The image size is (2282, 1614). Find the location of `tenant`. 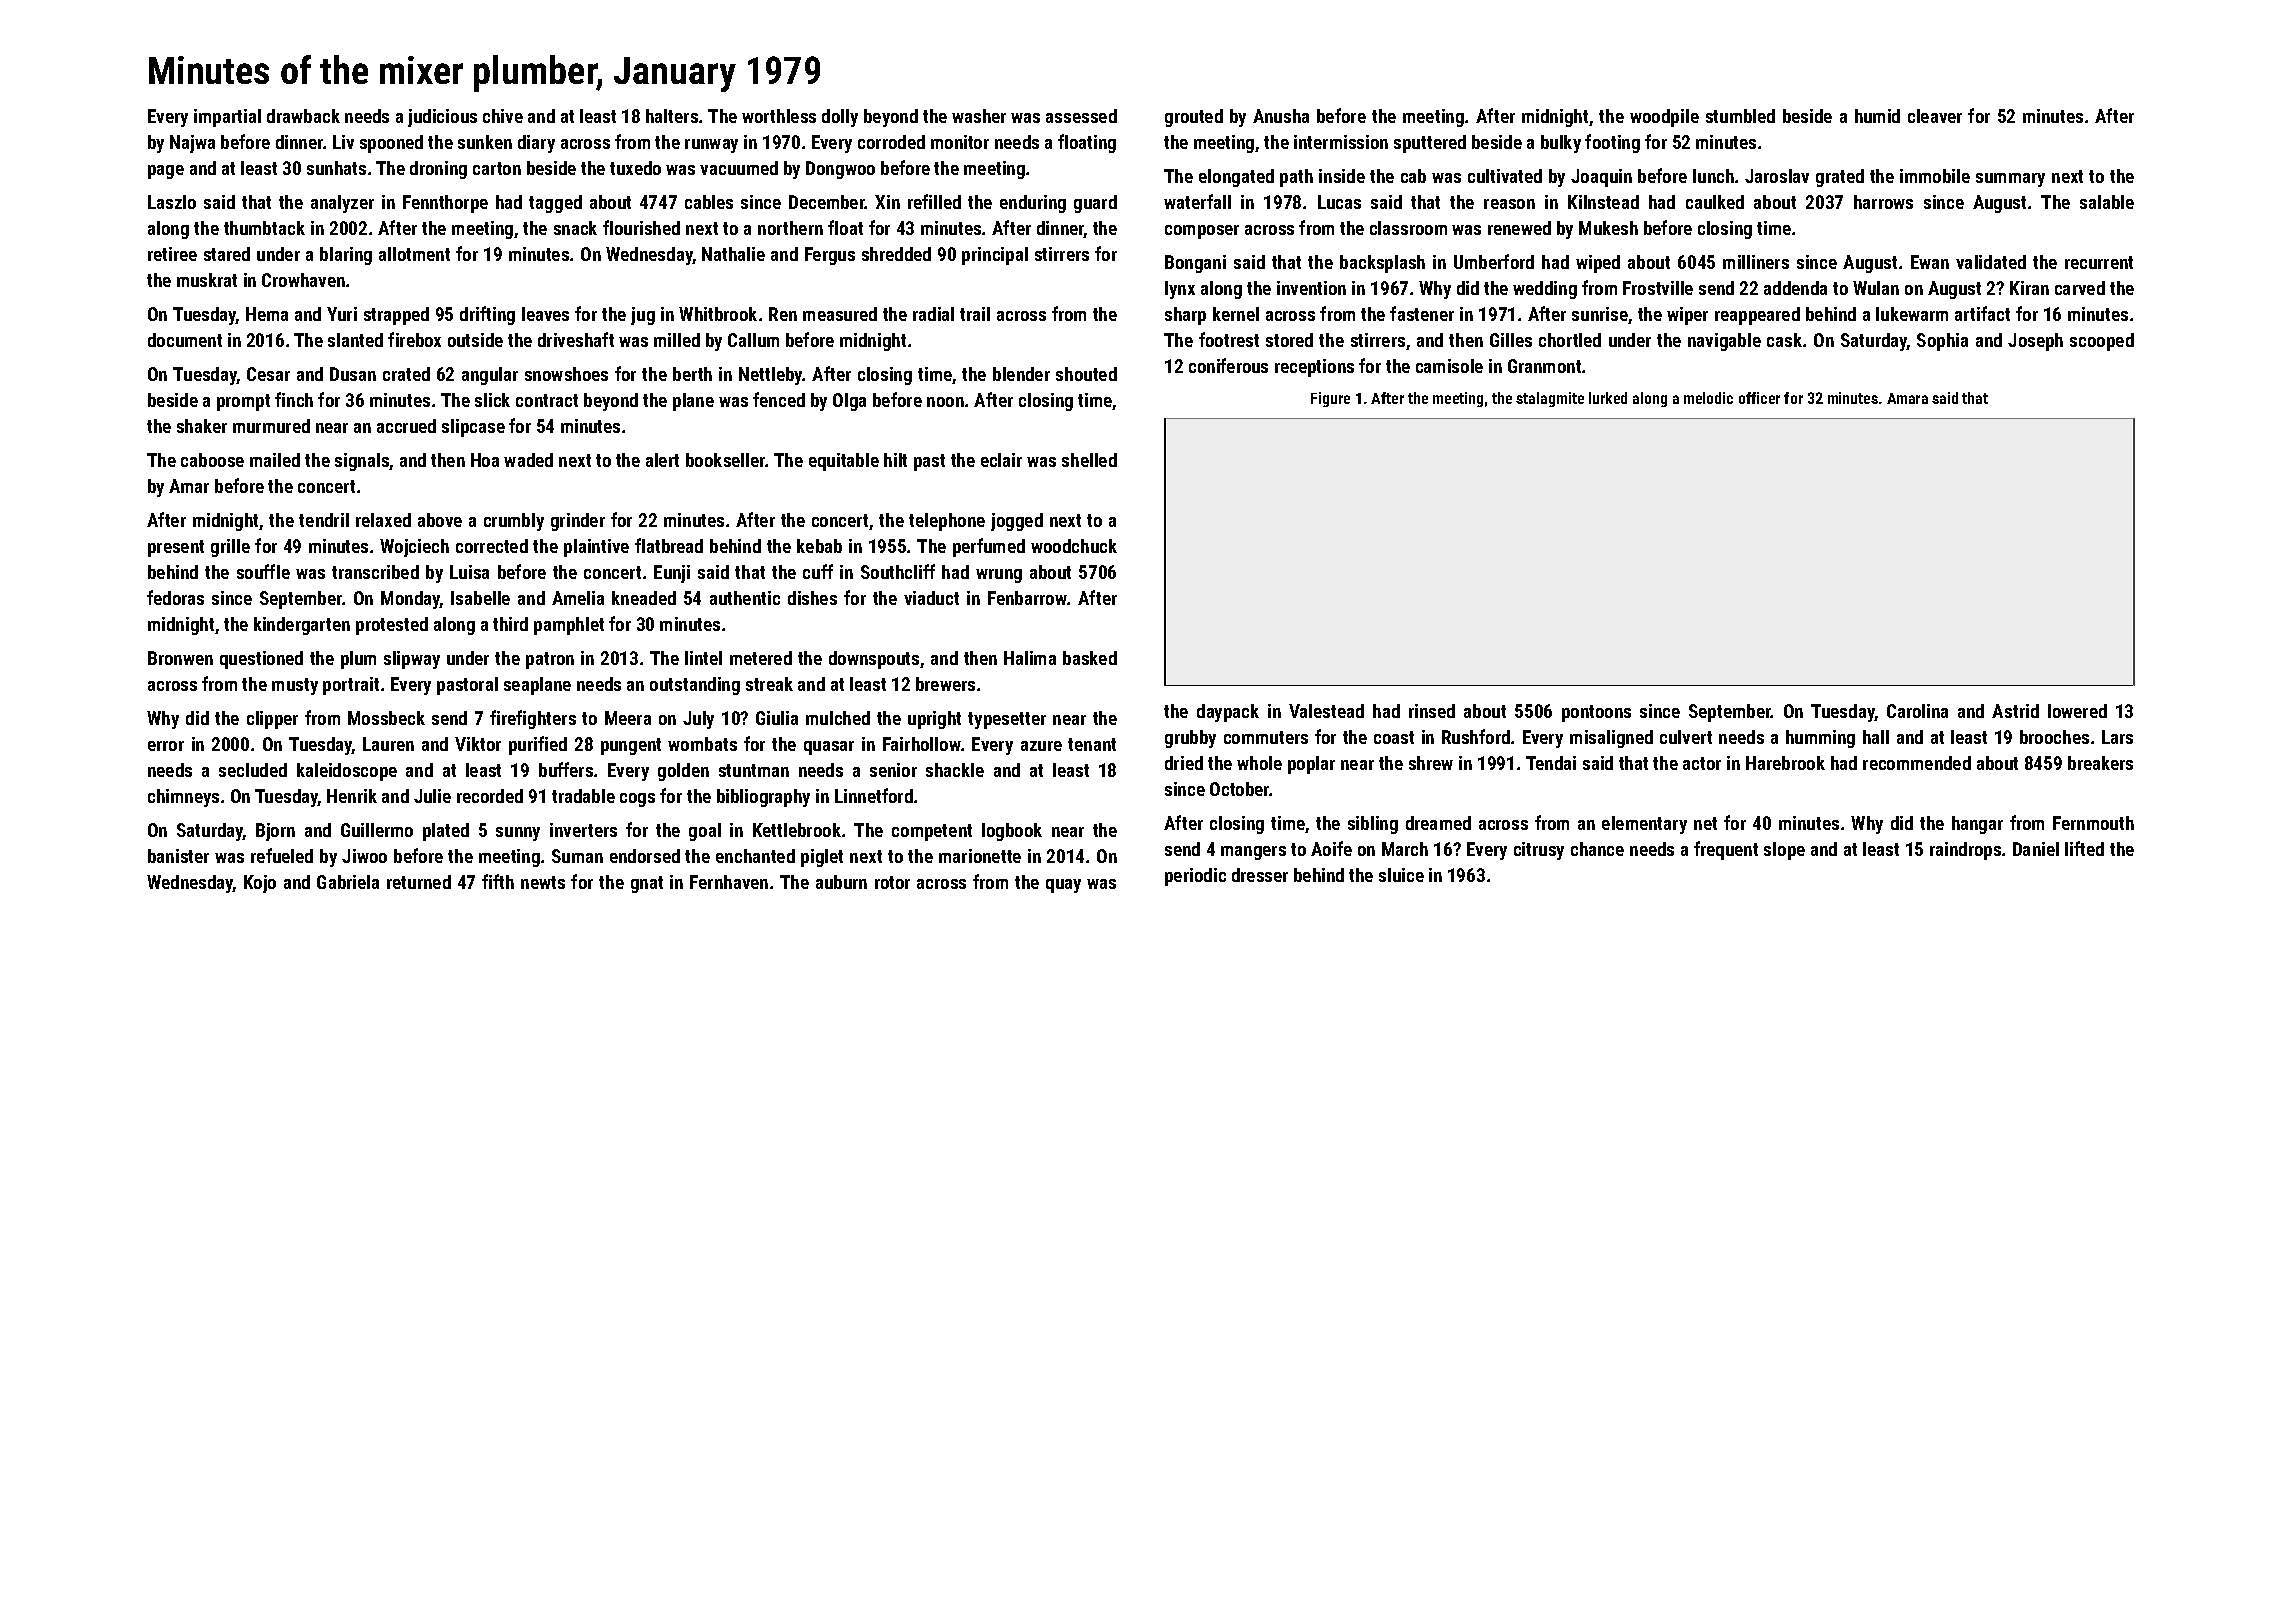

tenant is located at coordinates (1092, 744).
